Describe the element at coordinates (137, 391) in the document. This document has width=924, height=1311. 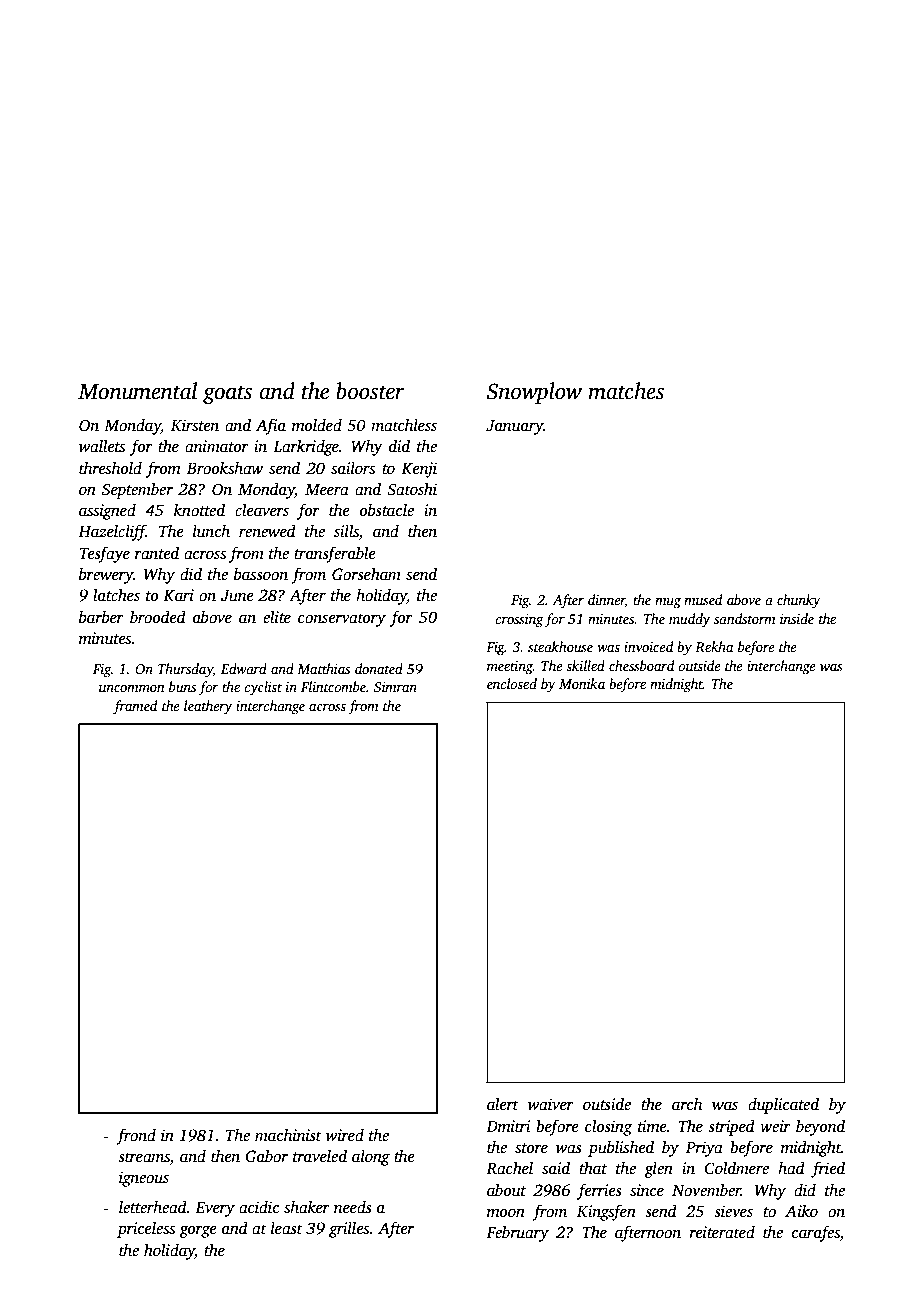
I see `Monumental` at that location.
